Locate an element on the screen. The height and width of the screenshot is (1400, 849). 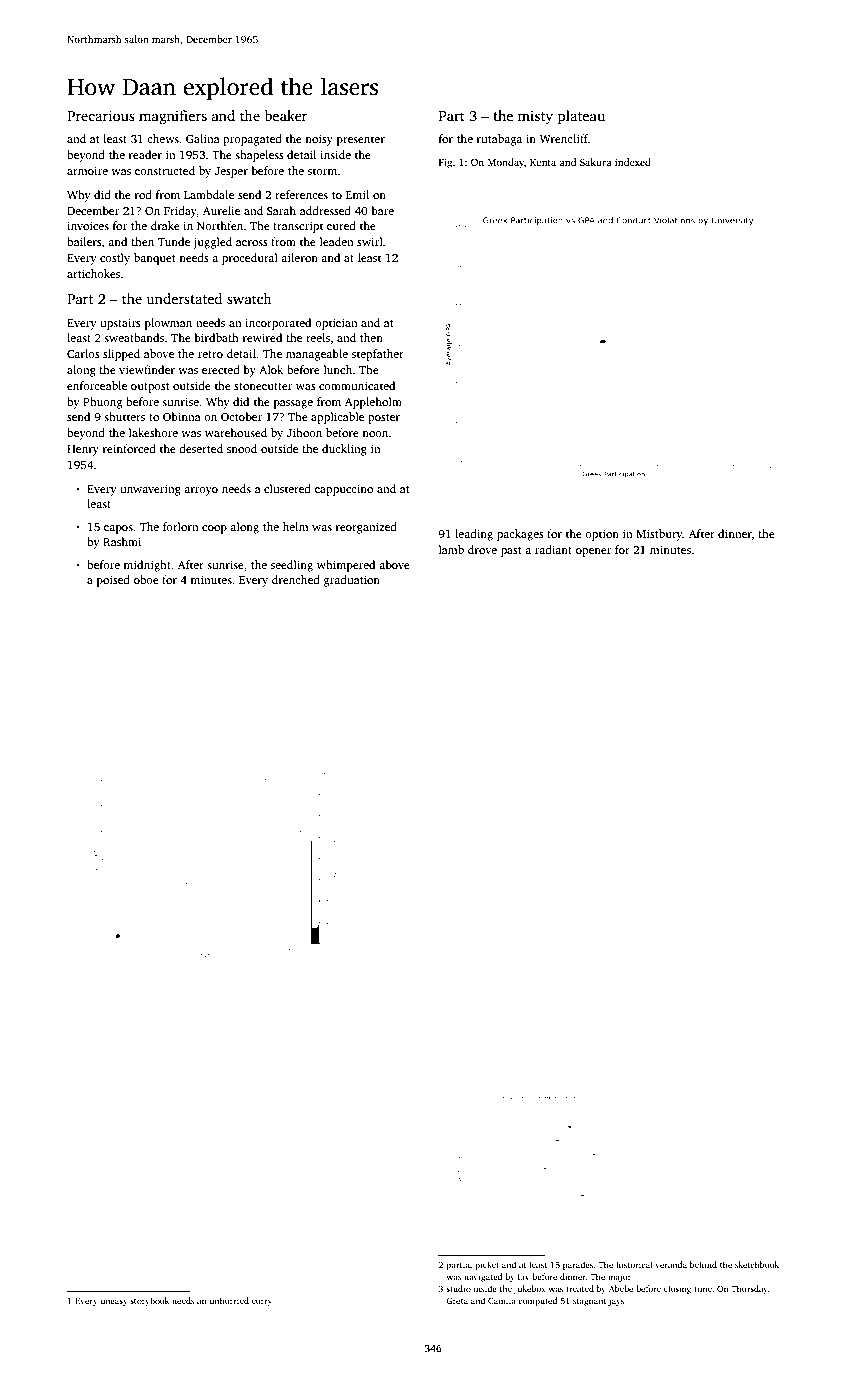
drenched is located at coordinates (296, 579).
